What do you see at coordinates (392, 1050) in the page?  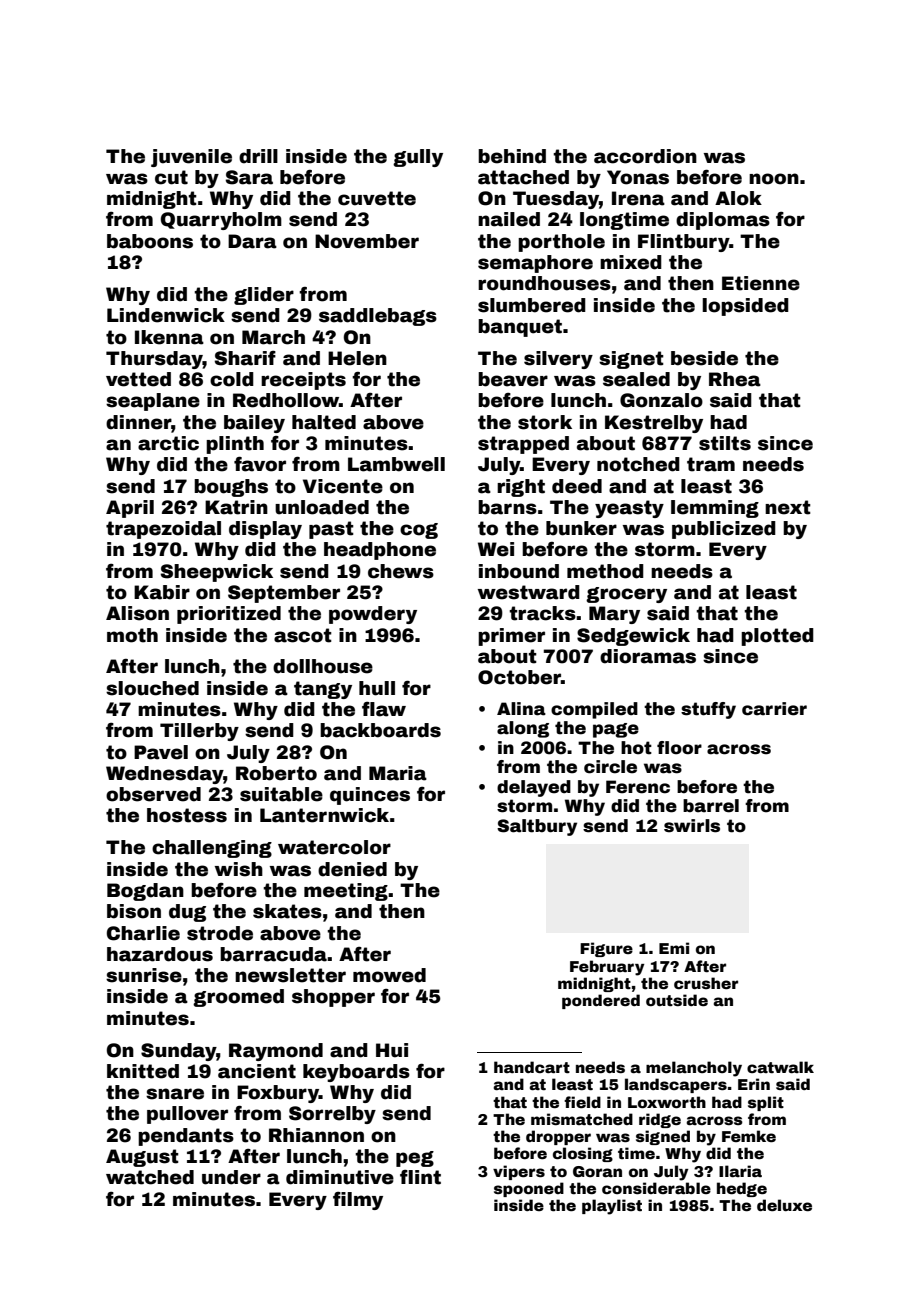 I see `Hui` at bounding box center [392, 1050].
